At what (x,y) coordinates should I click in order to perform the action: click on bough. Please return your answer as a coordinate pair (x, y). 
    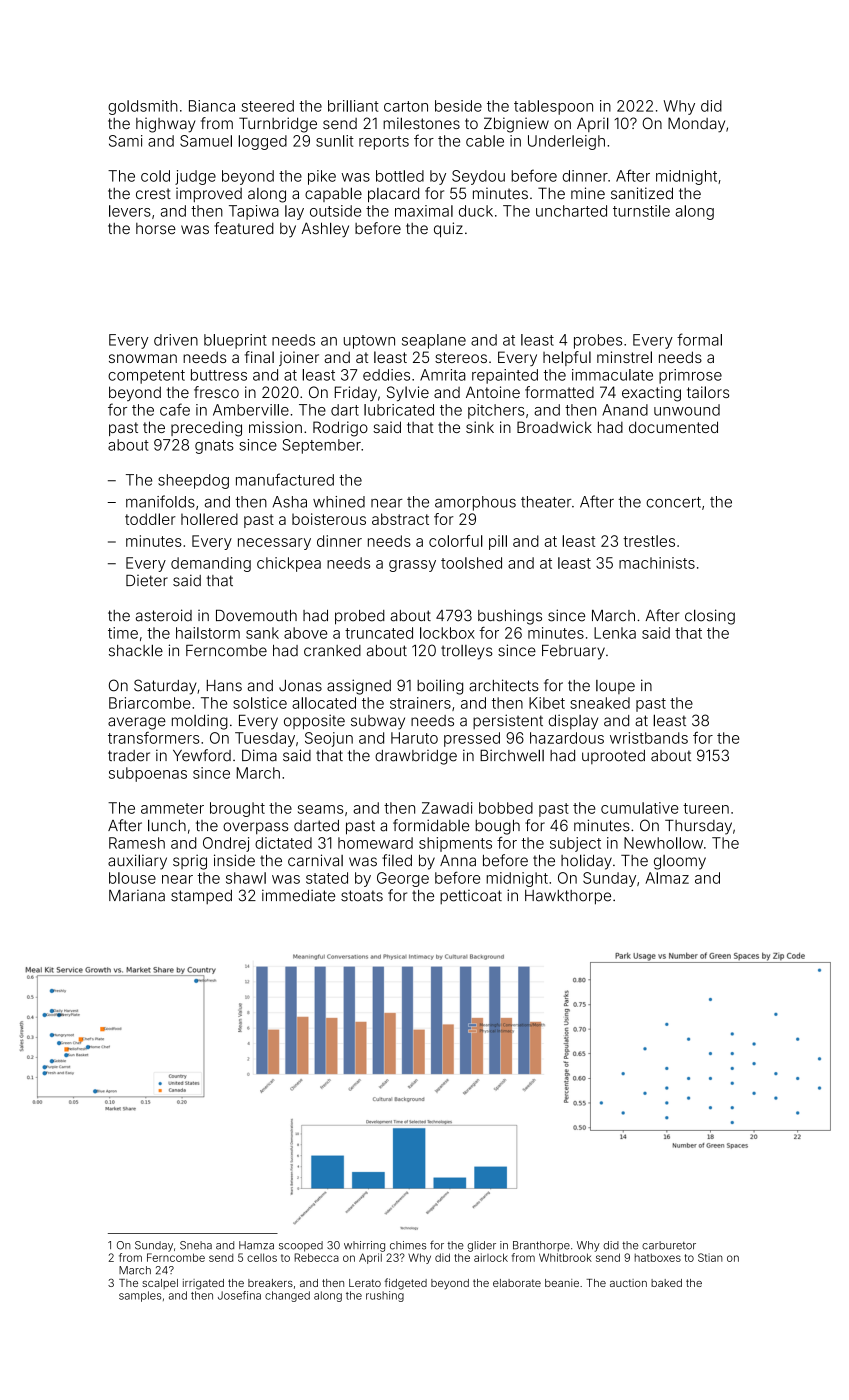
    Looking at the image, I should click on (497, 827).
